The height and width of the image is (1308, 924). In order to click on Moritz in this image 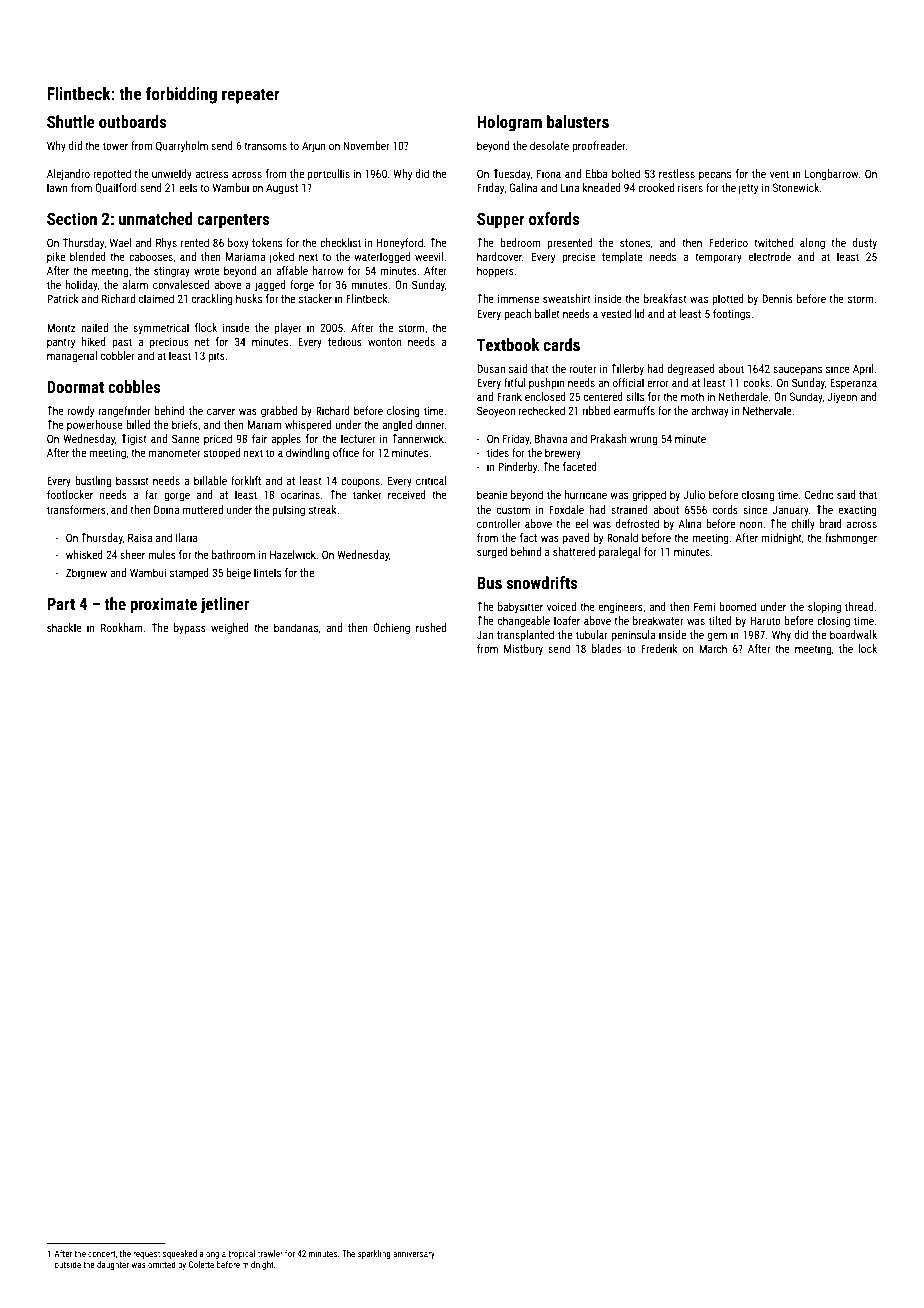, I will do `click(61, 327)`.
